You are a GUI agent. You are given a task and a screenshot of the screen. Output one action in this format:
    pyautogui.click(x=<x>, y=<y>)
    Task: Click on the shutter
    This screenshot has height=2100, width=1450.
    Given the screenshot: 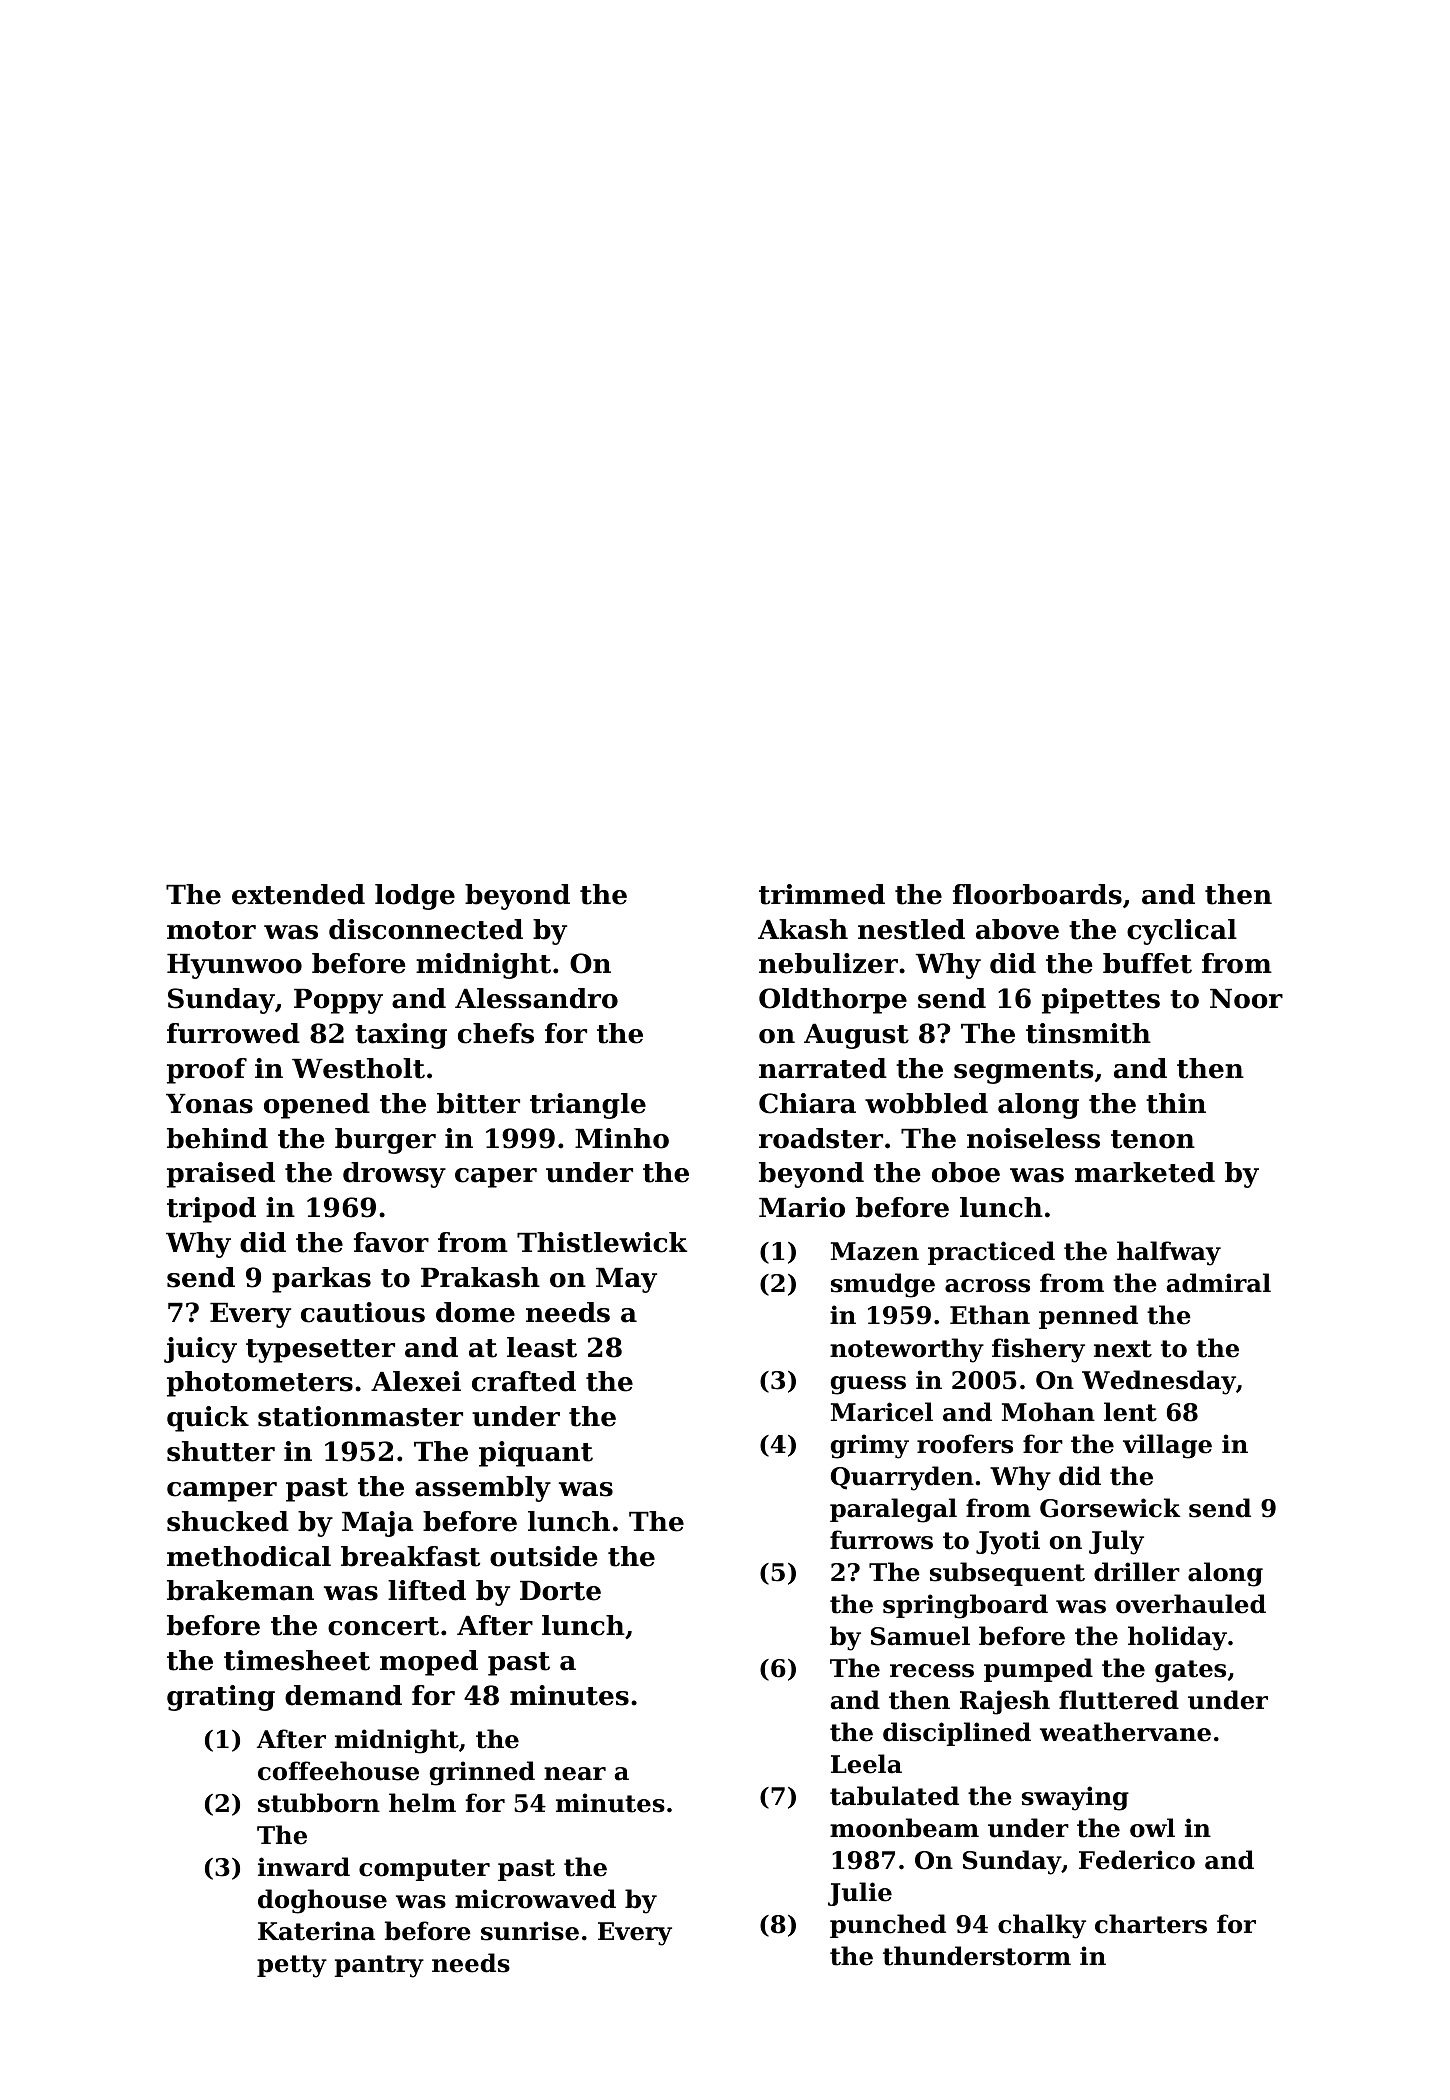 What is the action you would take?
    pyautogui.click(x=221, y=1451)
